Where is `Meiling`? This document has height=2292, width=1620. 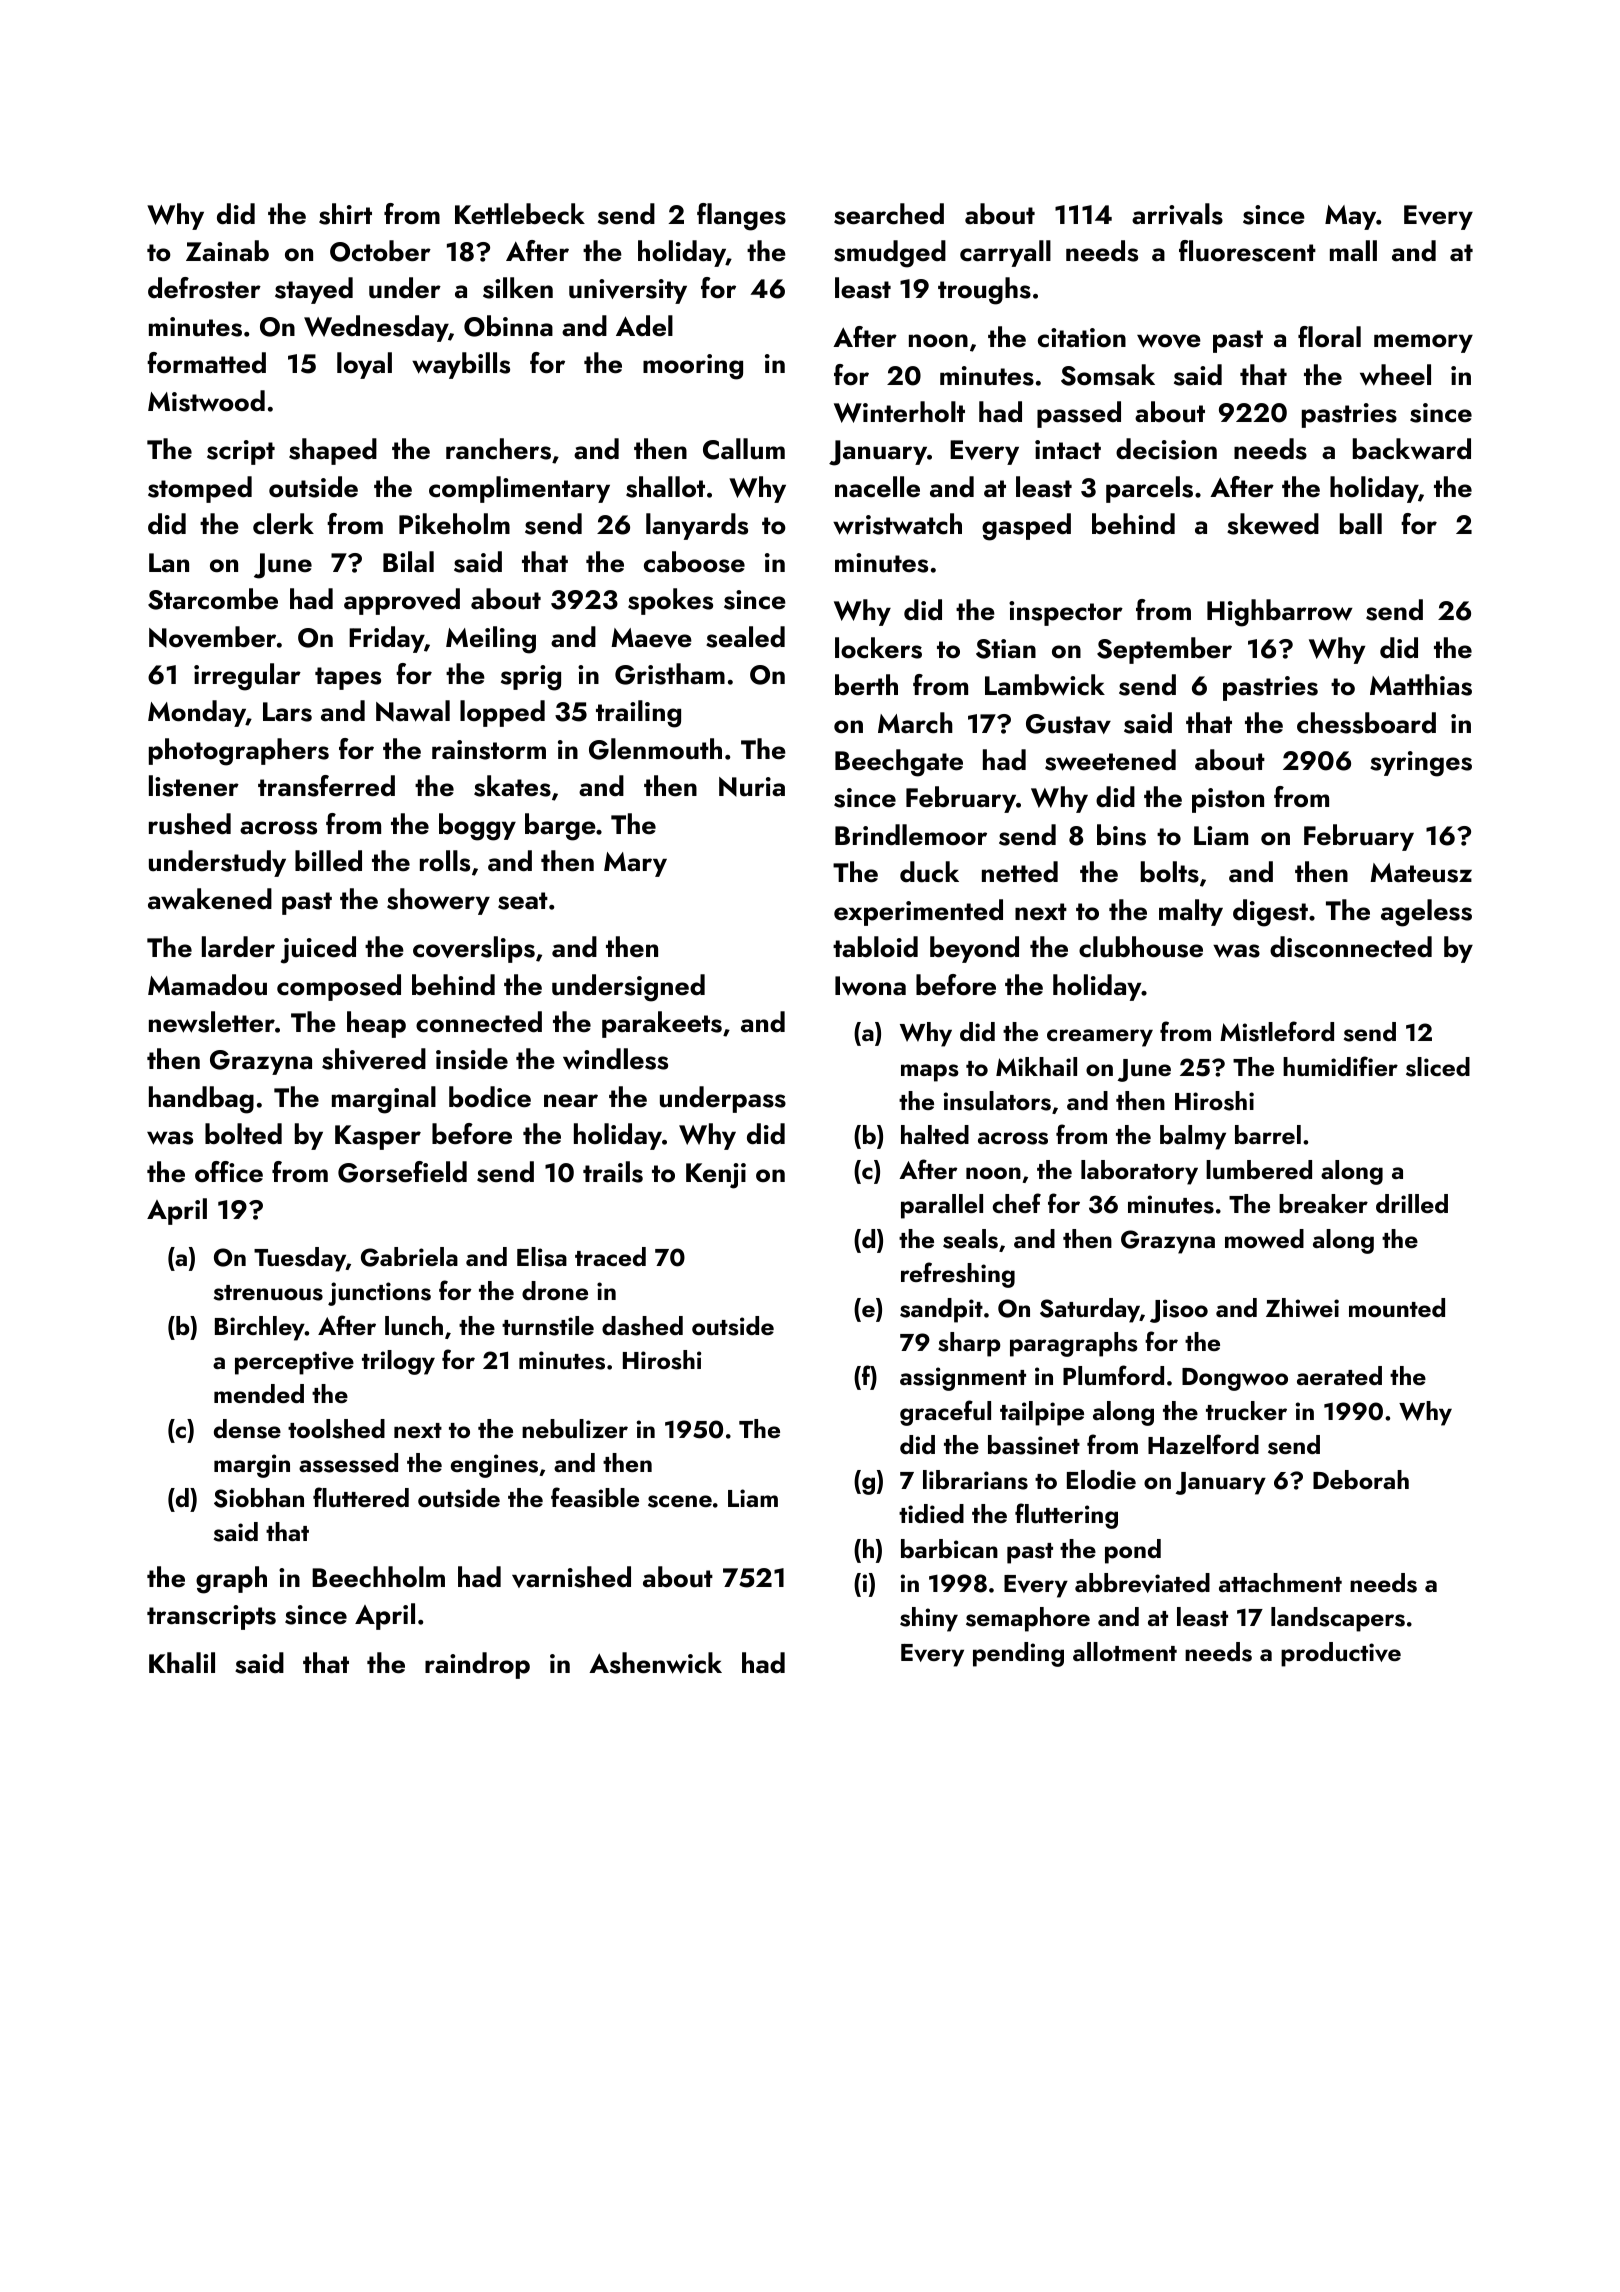
Meiling is located at coordinates (491, 640).
